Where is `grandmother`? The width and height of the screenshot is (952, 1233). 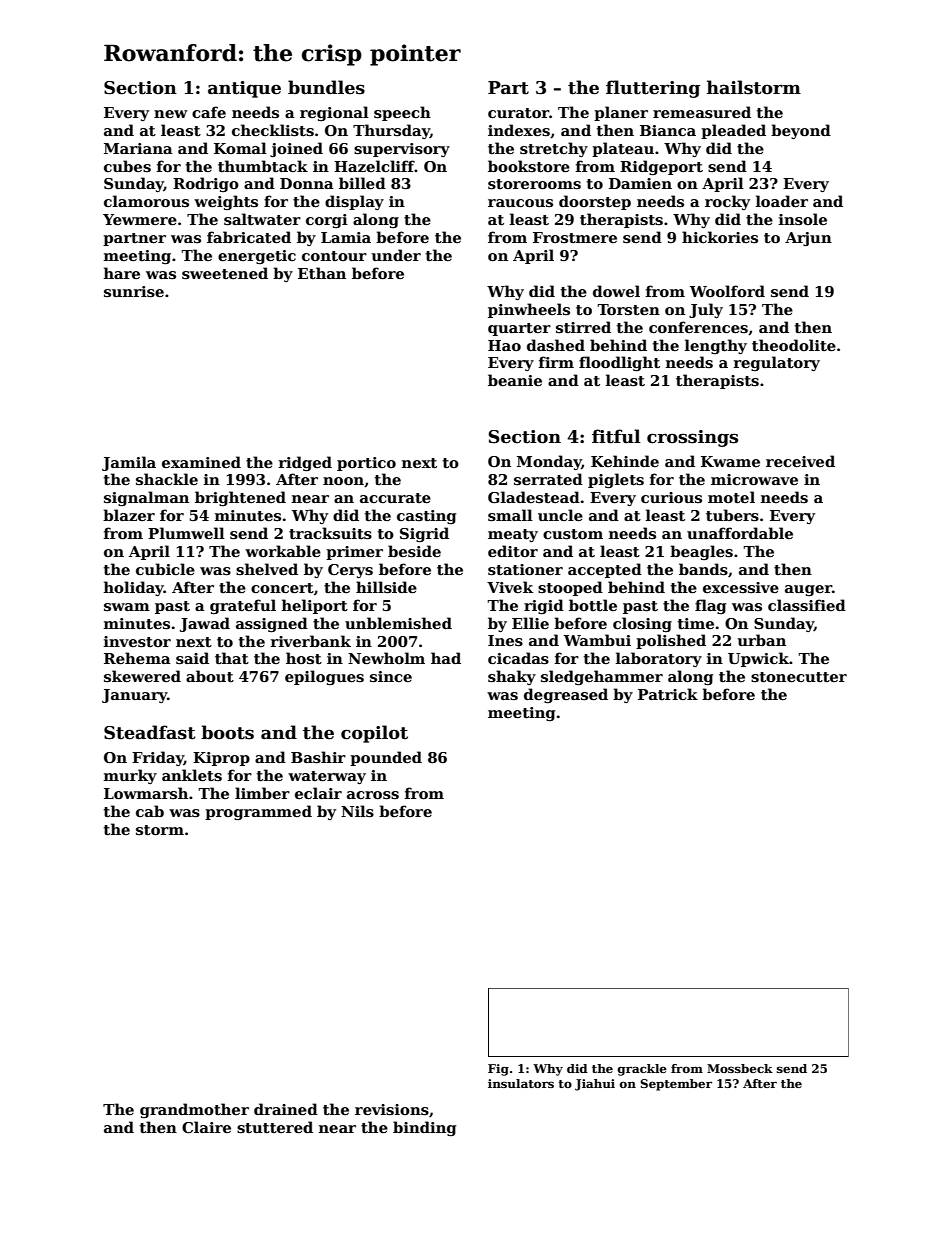
grandmother is located at coordinates (194, 1110).
